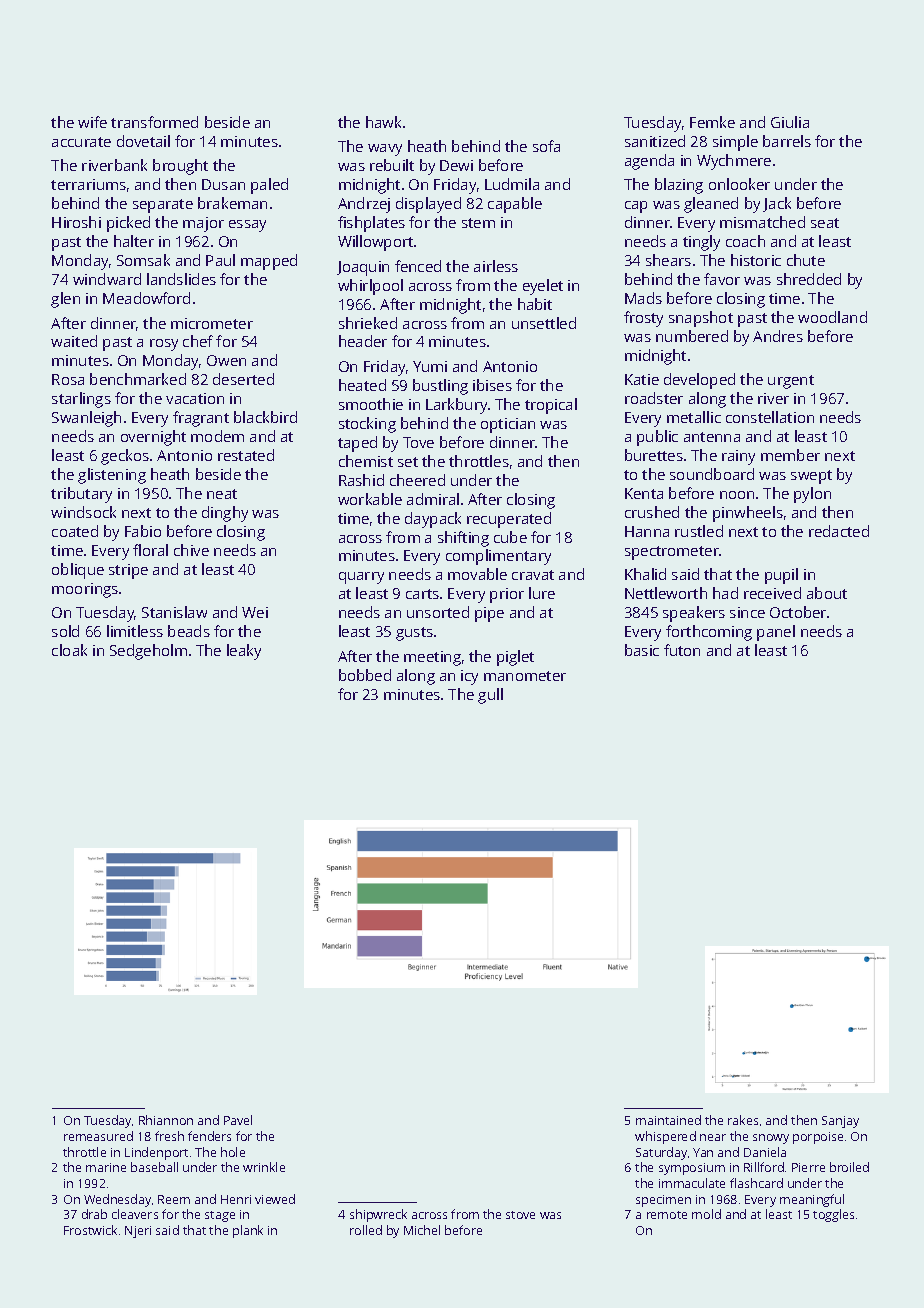 Image resolution: width=924 pixels, height=1308 pixels. What do you see at coordinates (787, 141) in the screenshot?
I see `barrels` at bounding box center [787, 141].
